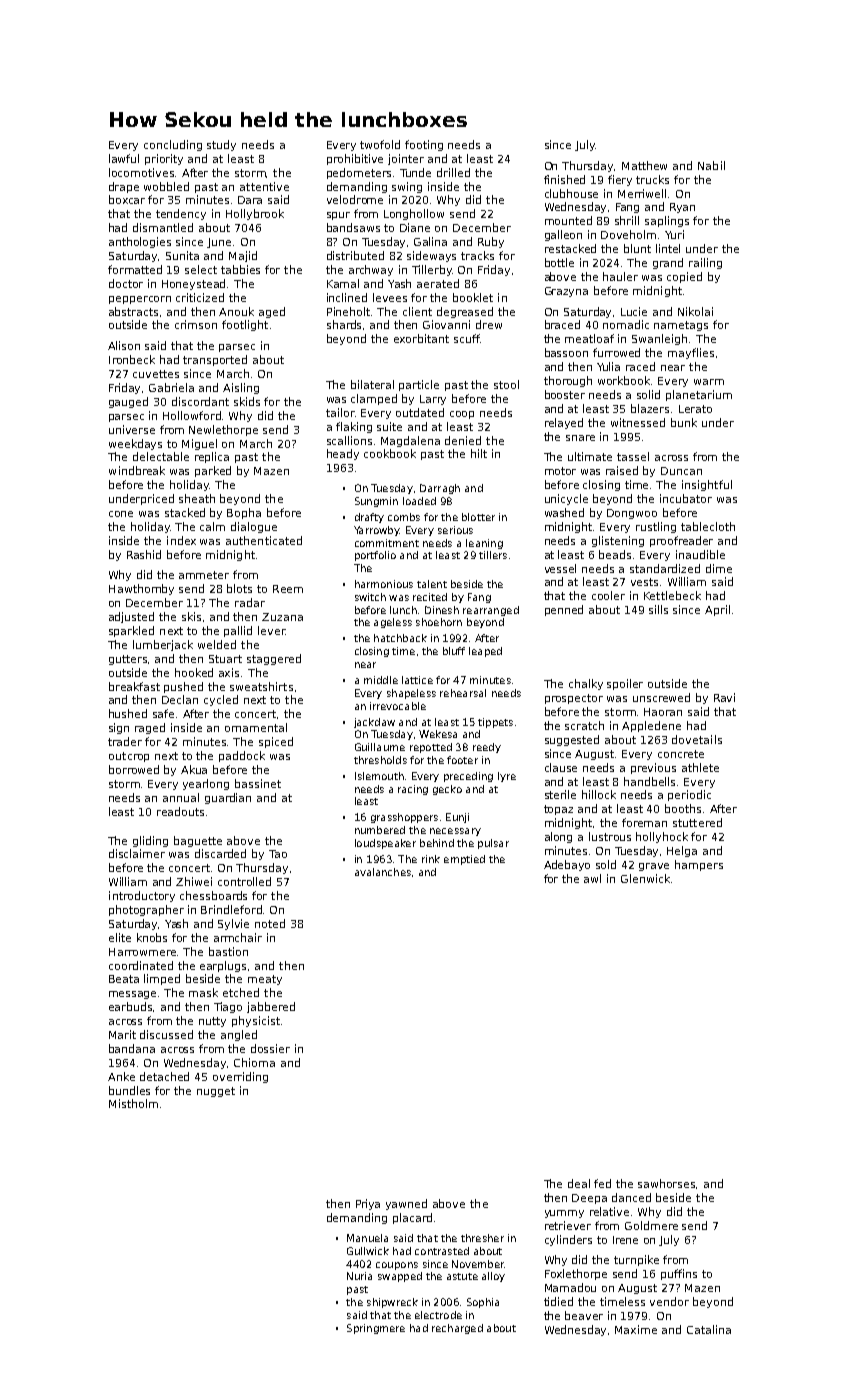 The width and height of the screenshot is (849, 1400). I want to click on emptied, so click(464, 860).
